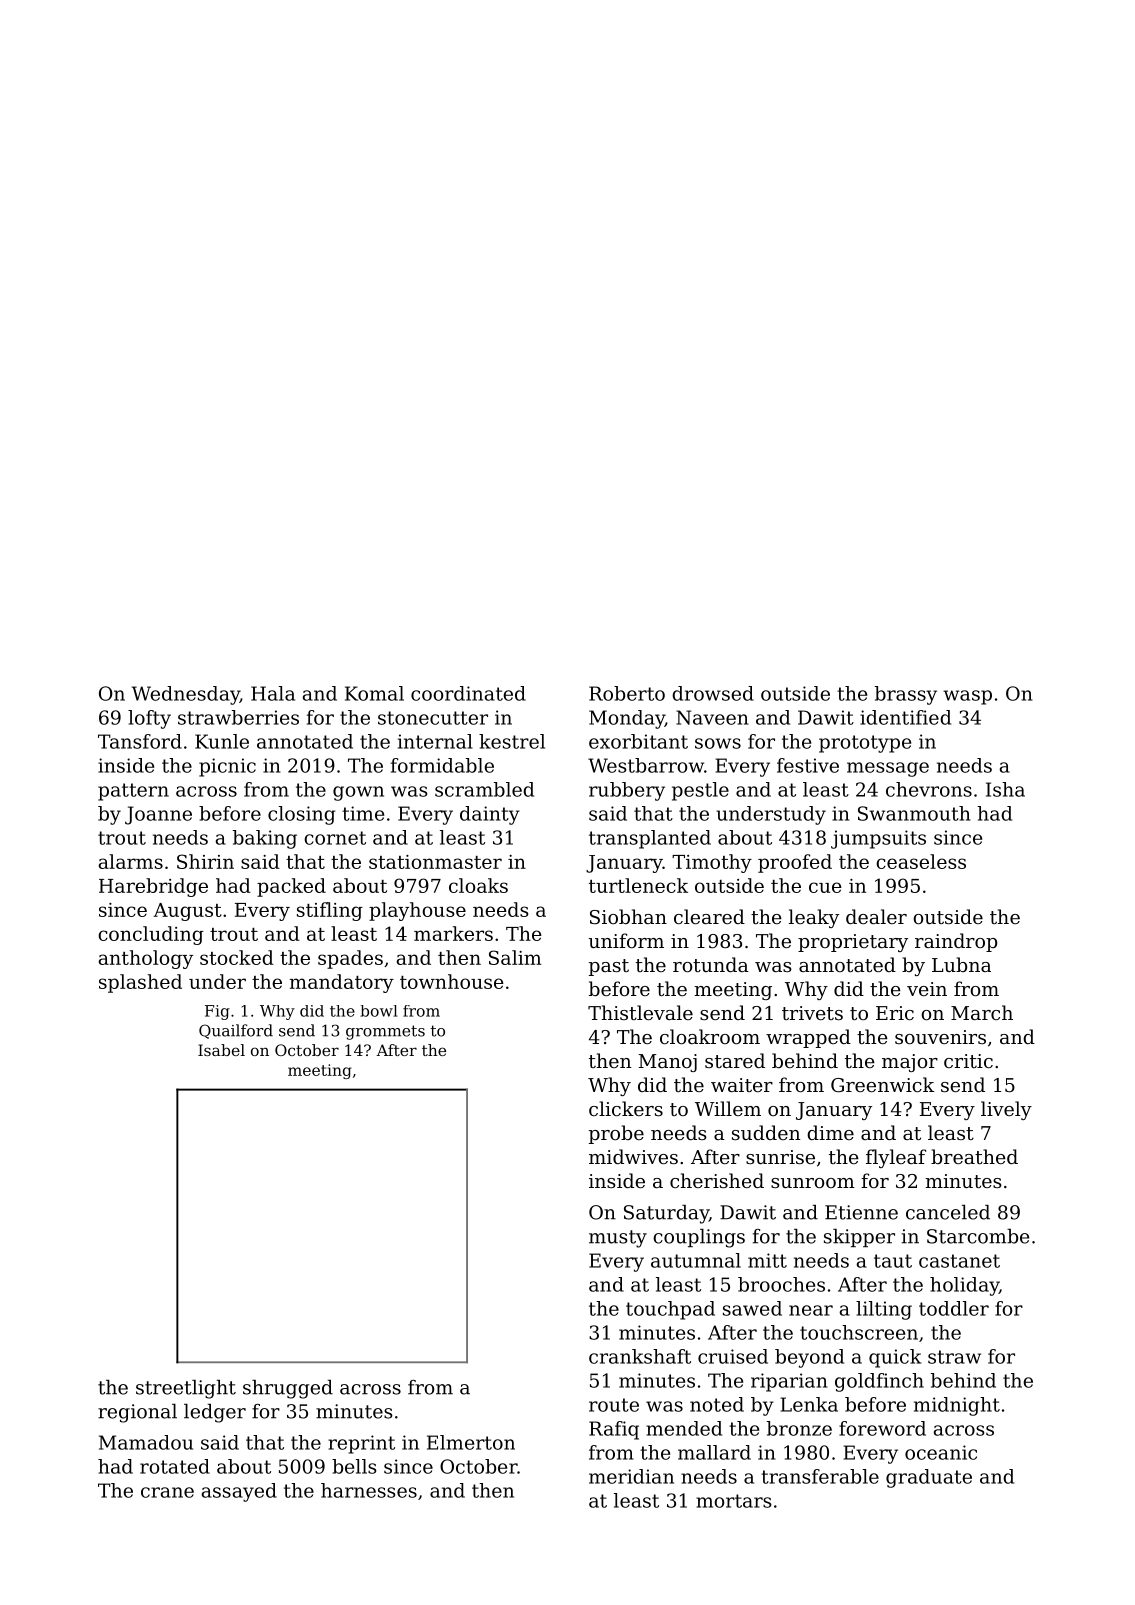 The image size is (1135, 1605). Describe the element at coordinates (616, 1134) in the document. I see `probe` at that location.
